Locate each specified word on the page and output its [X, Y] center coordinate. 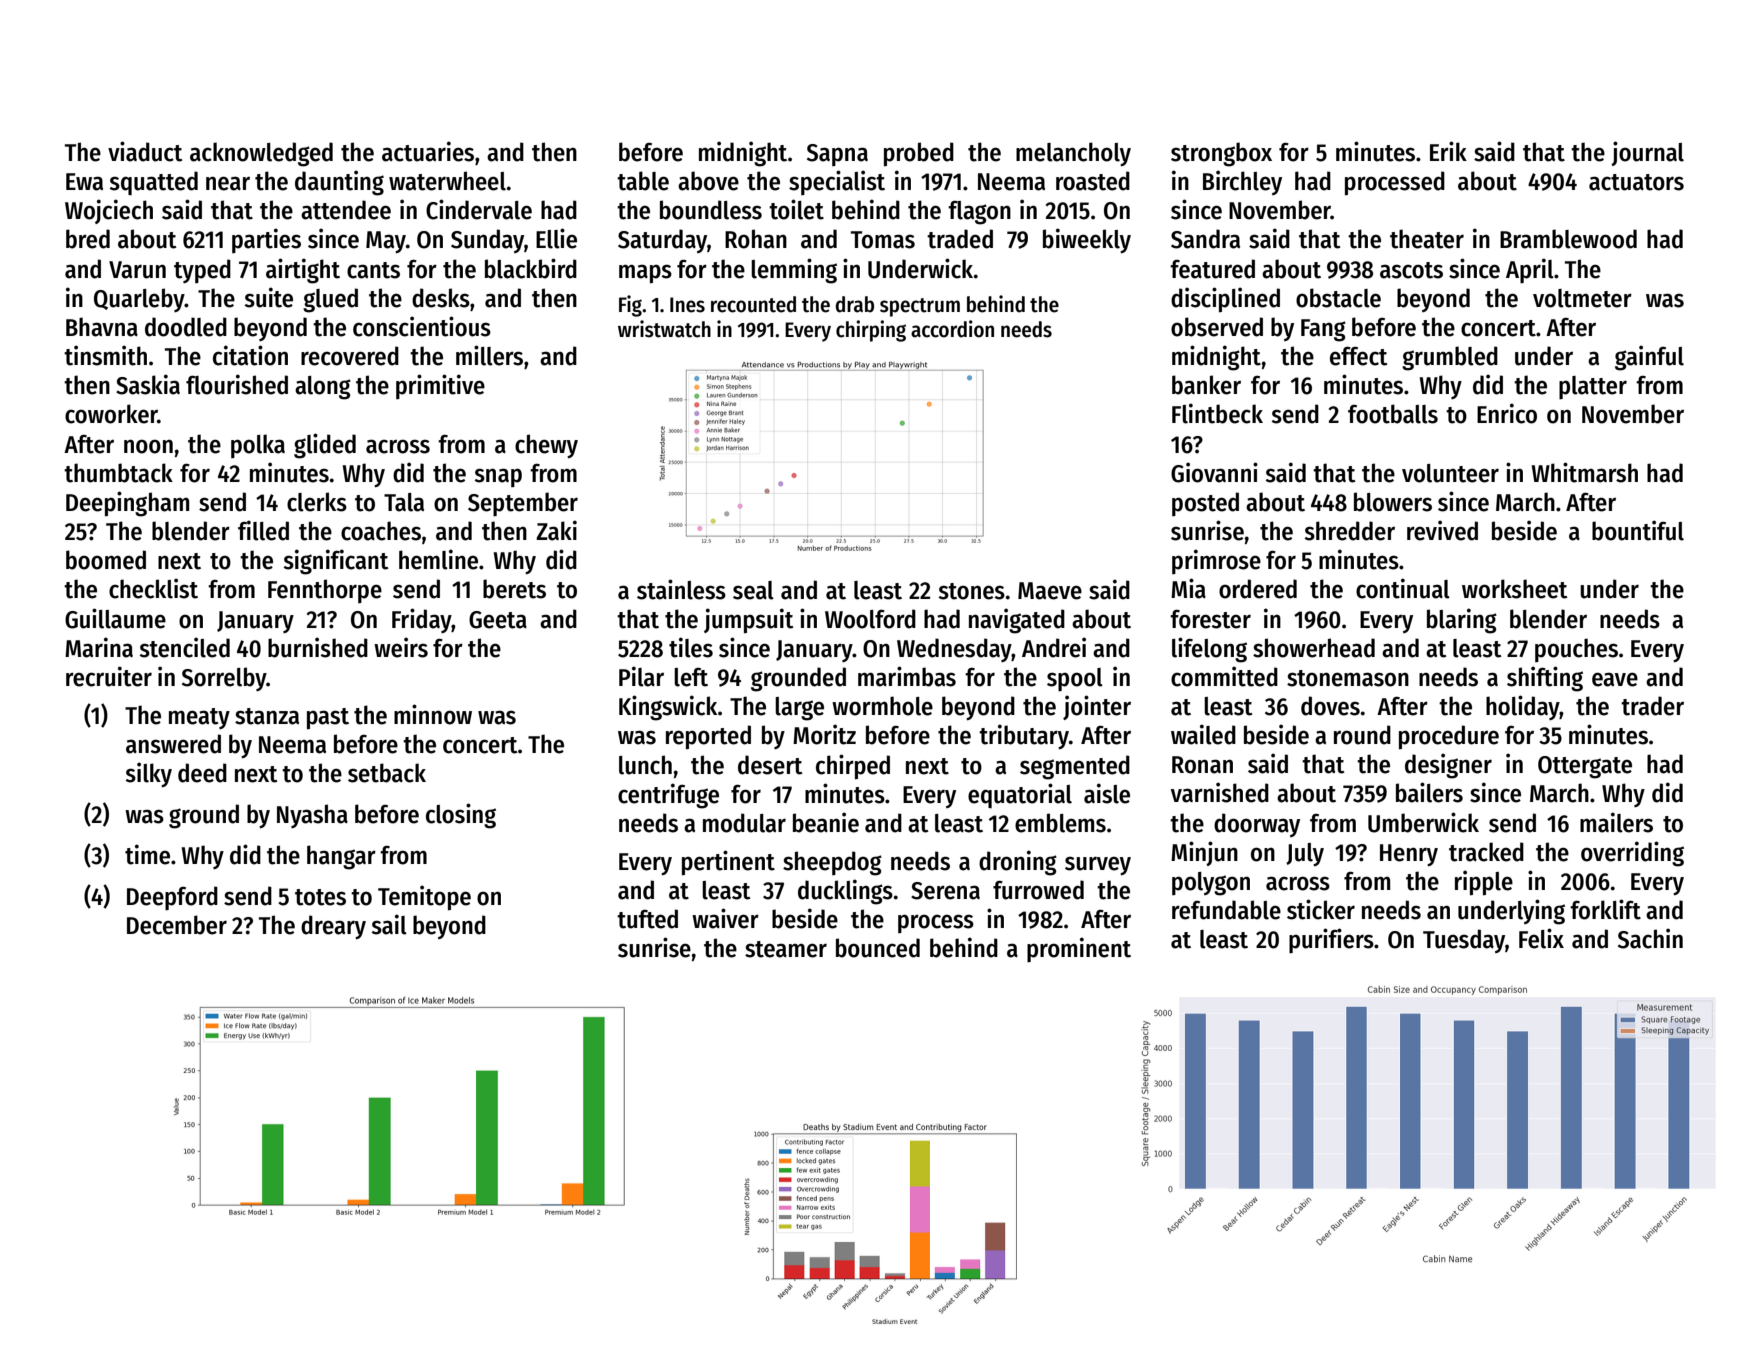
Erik [1448, 151]
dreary [333, 927]
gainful [1649, 358]
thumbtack [118, 473]
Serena [945, 891]
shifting [1545, 679]
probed [919, 154]
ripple [1484, 883]
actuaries [428, 151]
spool [1075, 680]
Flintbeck [1217, 413]
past [328, 719]
